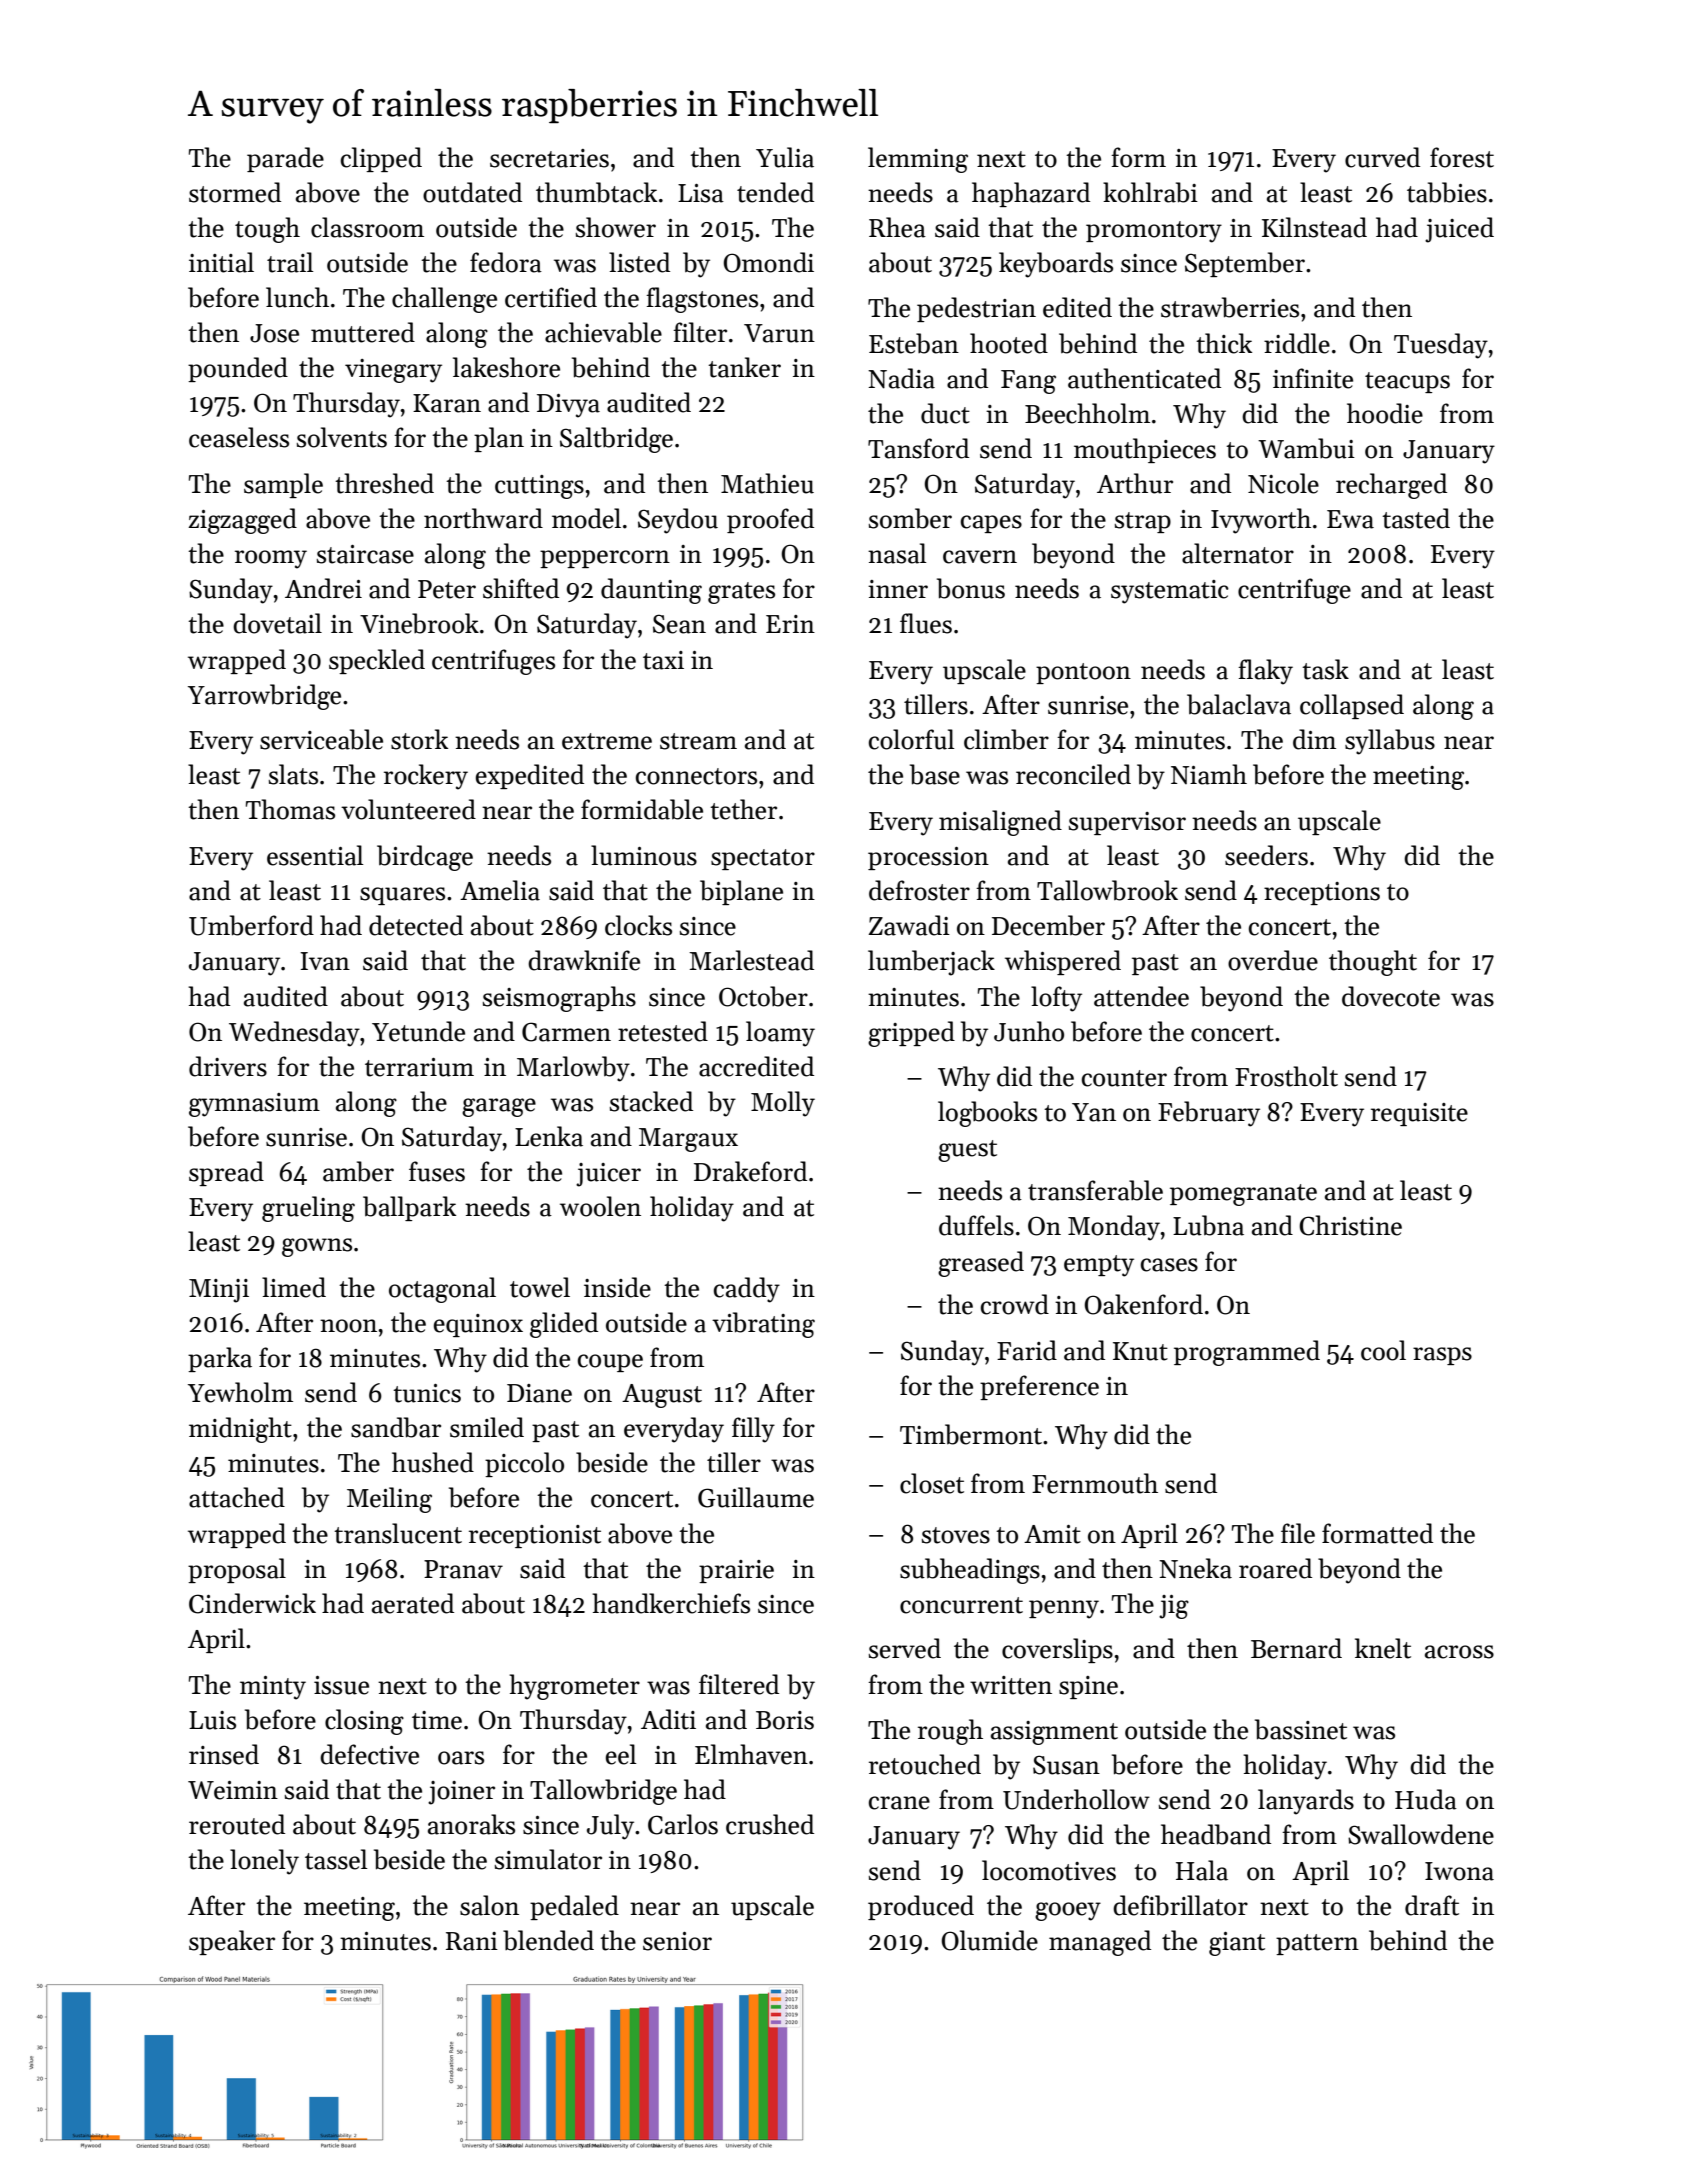 This document has width=1683, height=2178. I want to click on produced, so click(921, 1907).
